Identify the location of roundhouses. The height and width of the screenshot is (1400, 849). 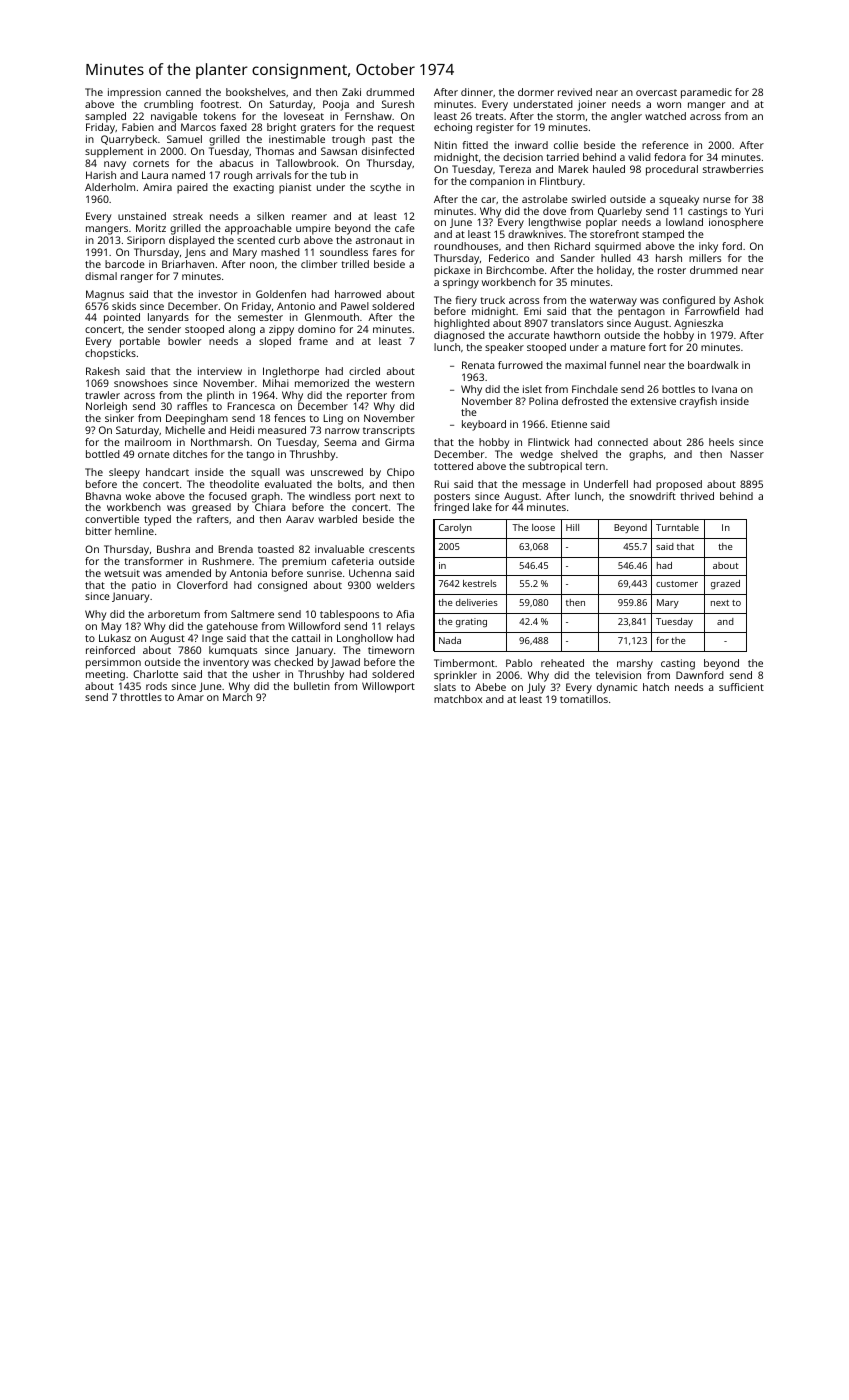
(466, 246).
